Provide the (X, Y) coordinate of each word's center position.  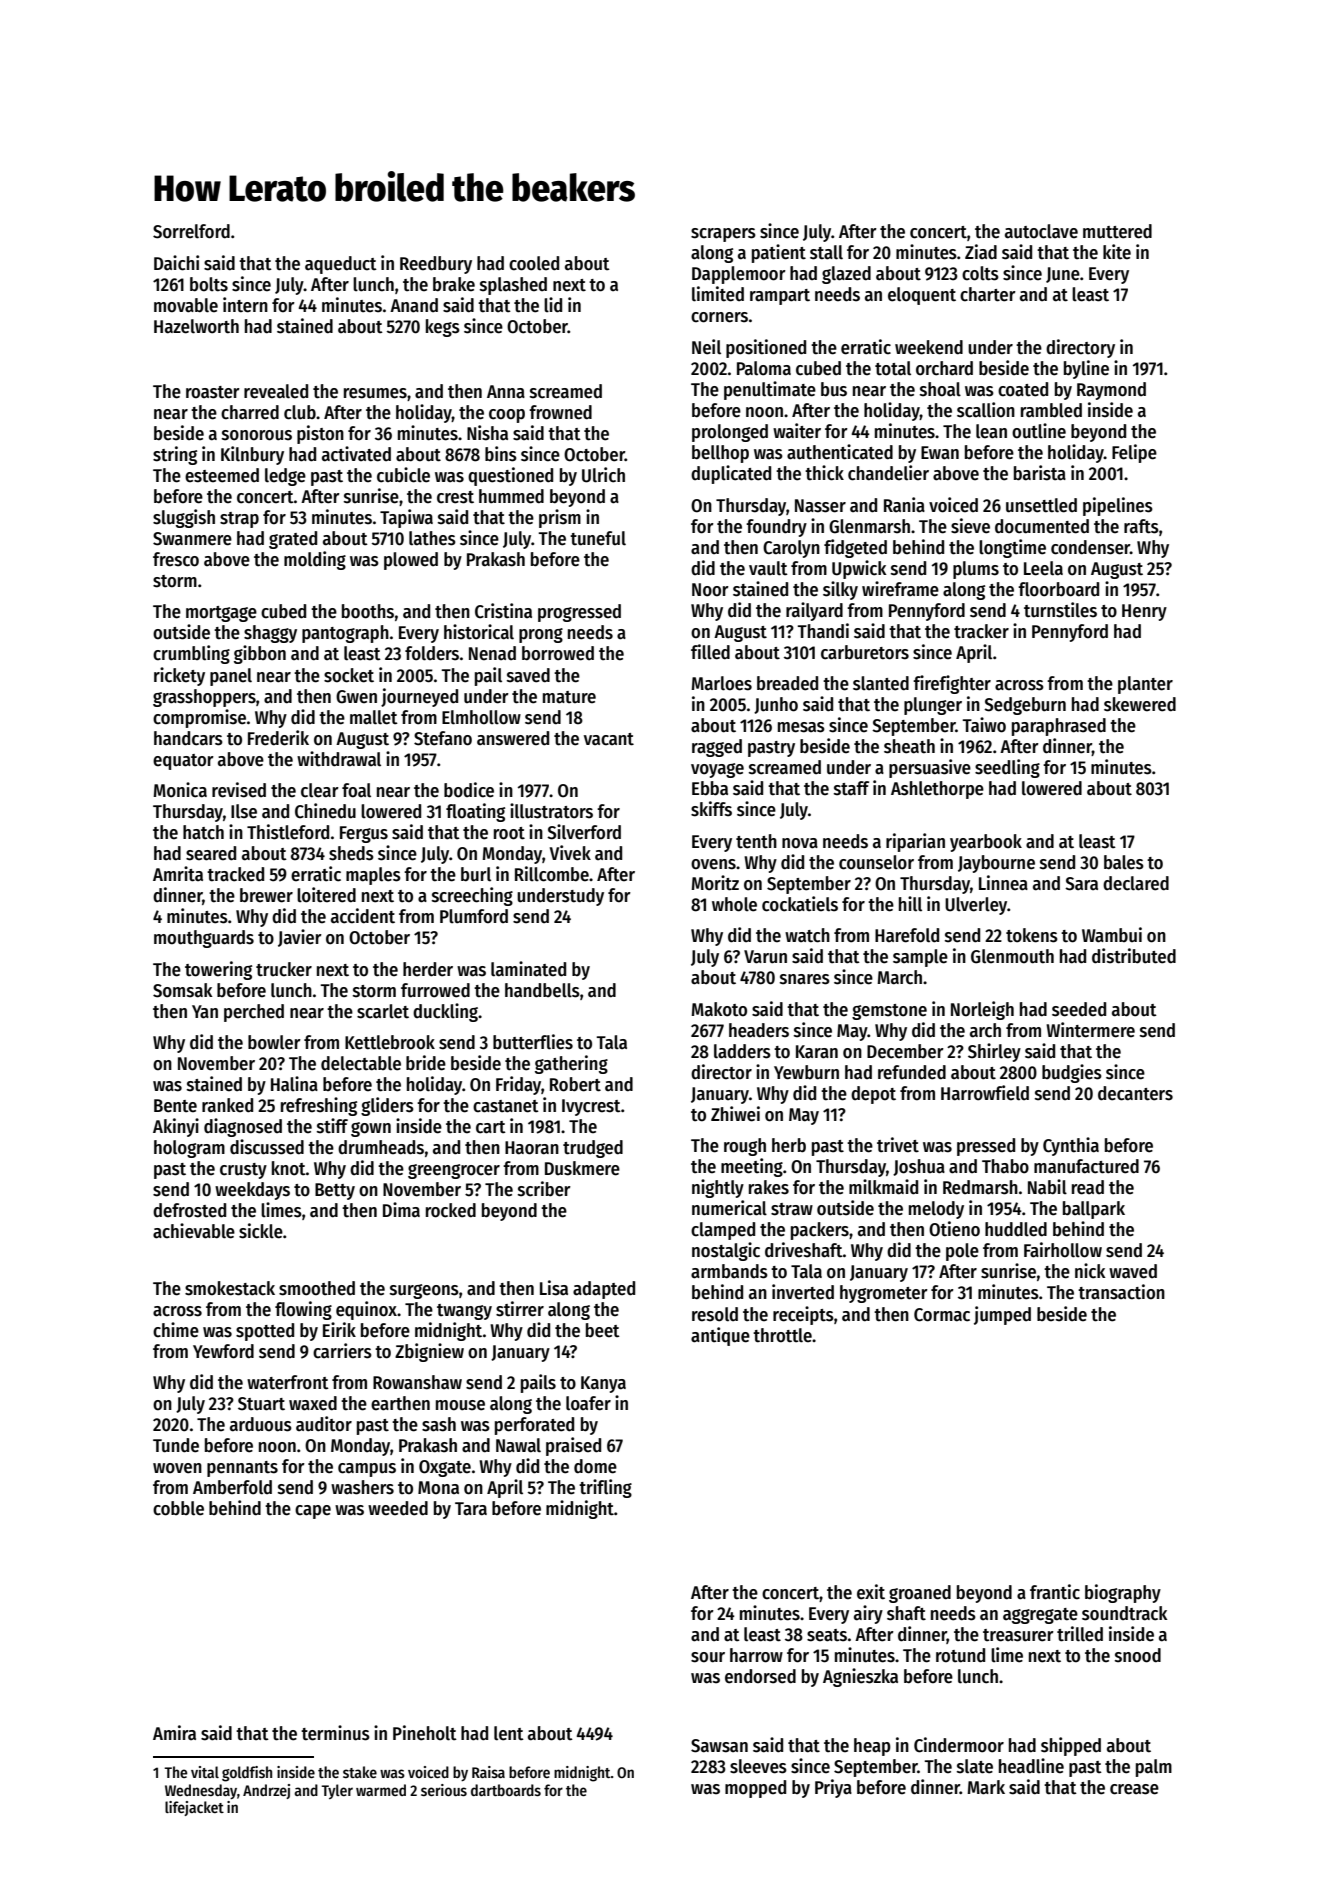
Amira (174, 1732)
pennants (242, 1469)
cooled (534, 263)
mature (569, 697)
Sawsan (719, 1746)
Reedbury (436, 265)
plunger (933, 706)
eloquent (922, 296)
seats (827, 1635)
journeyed (419, 697)
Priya (833, 1788)
